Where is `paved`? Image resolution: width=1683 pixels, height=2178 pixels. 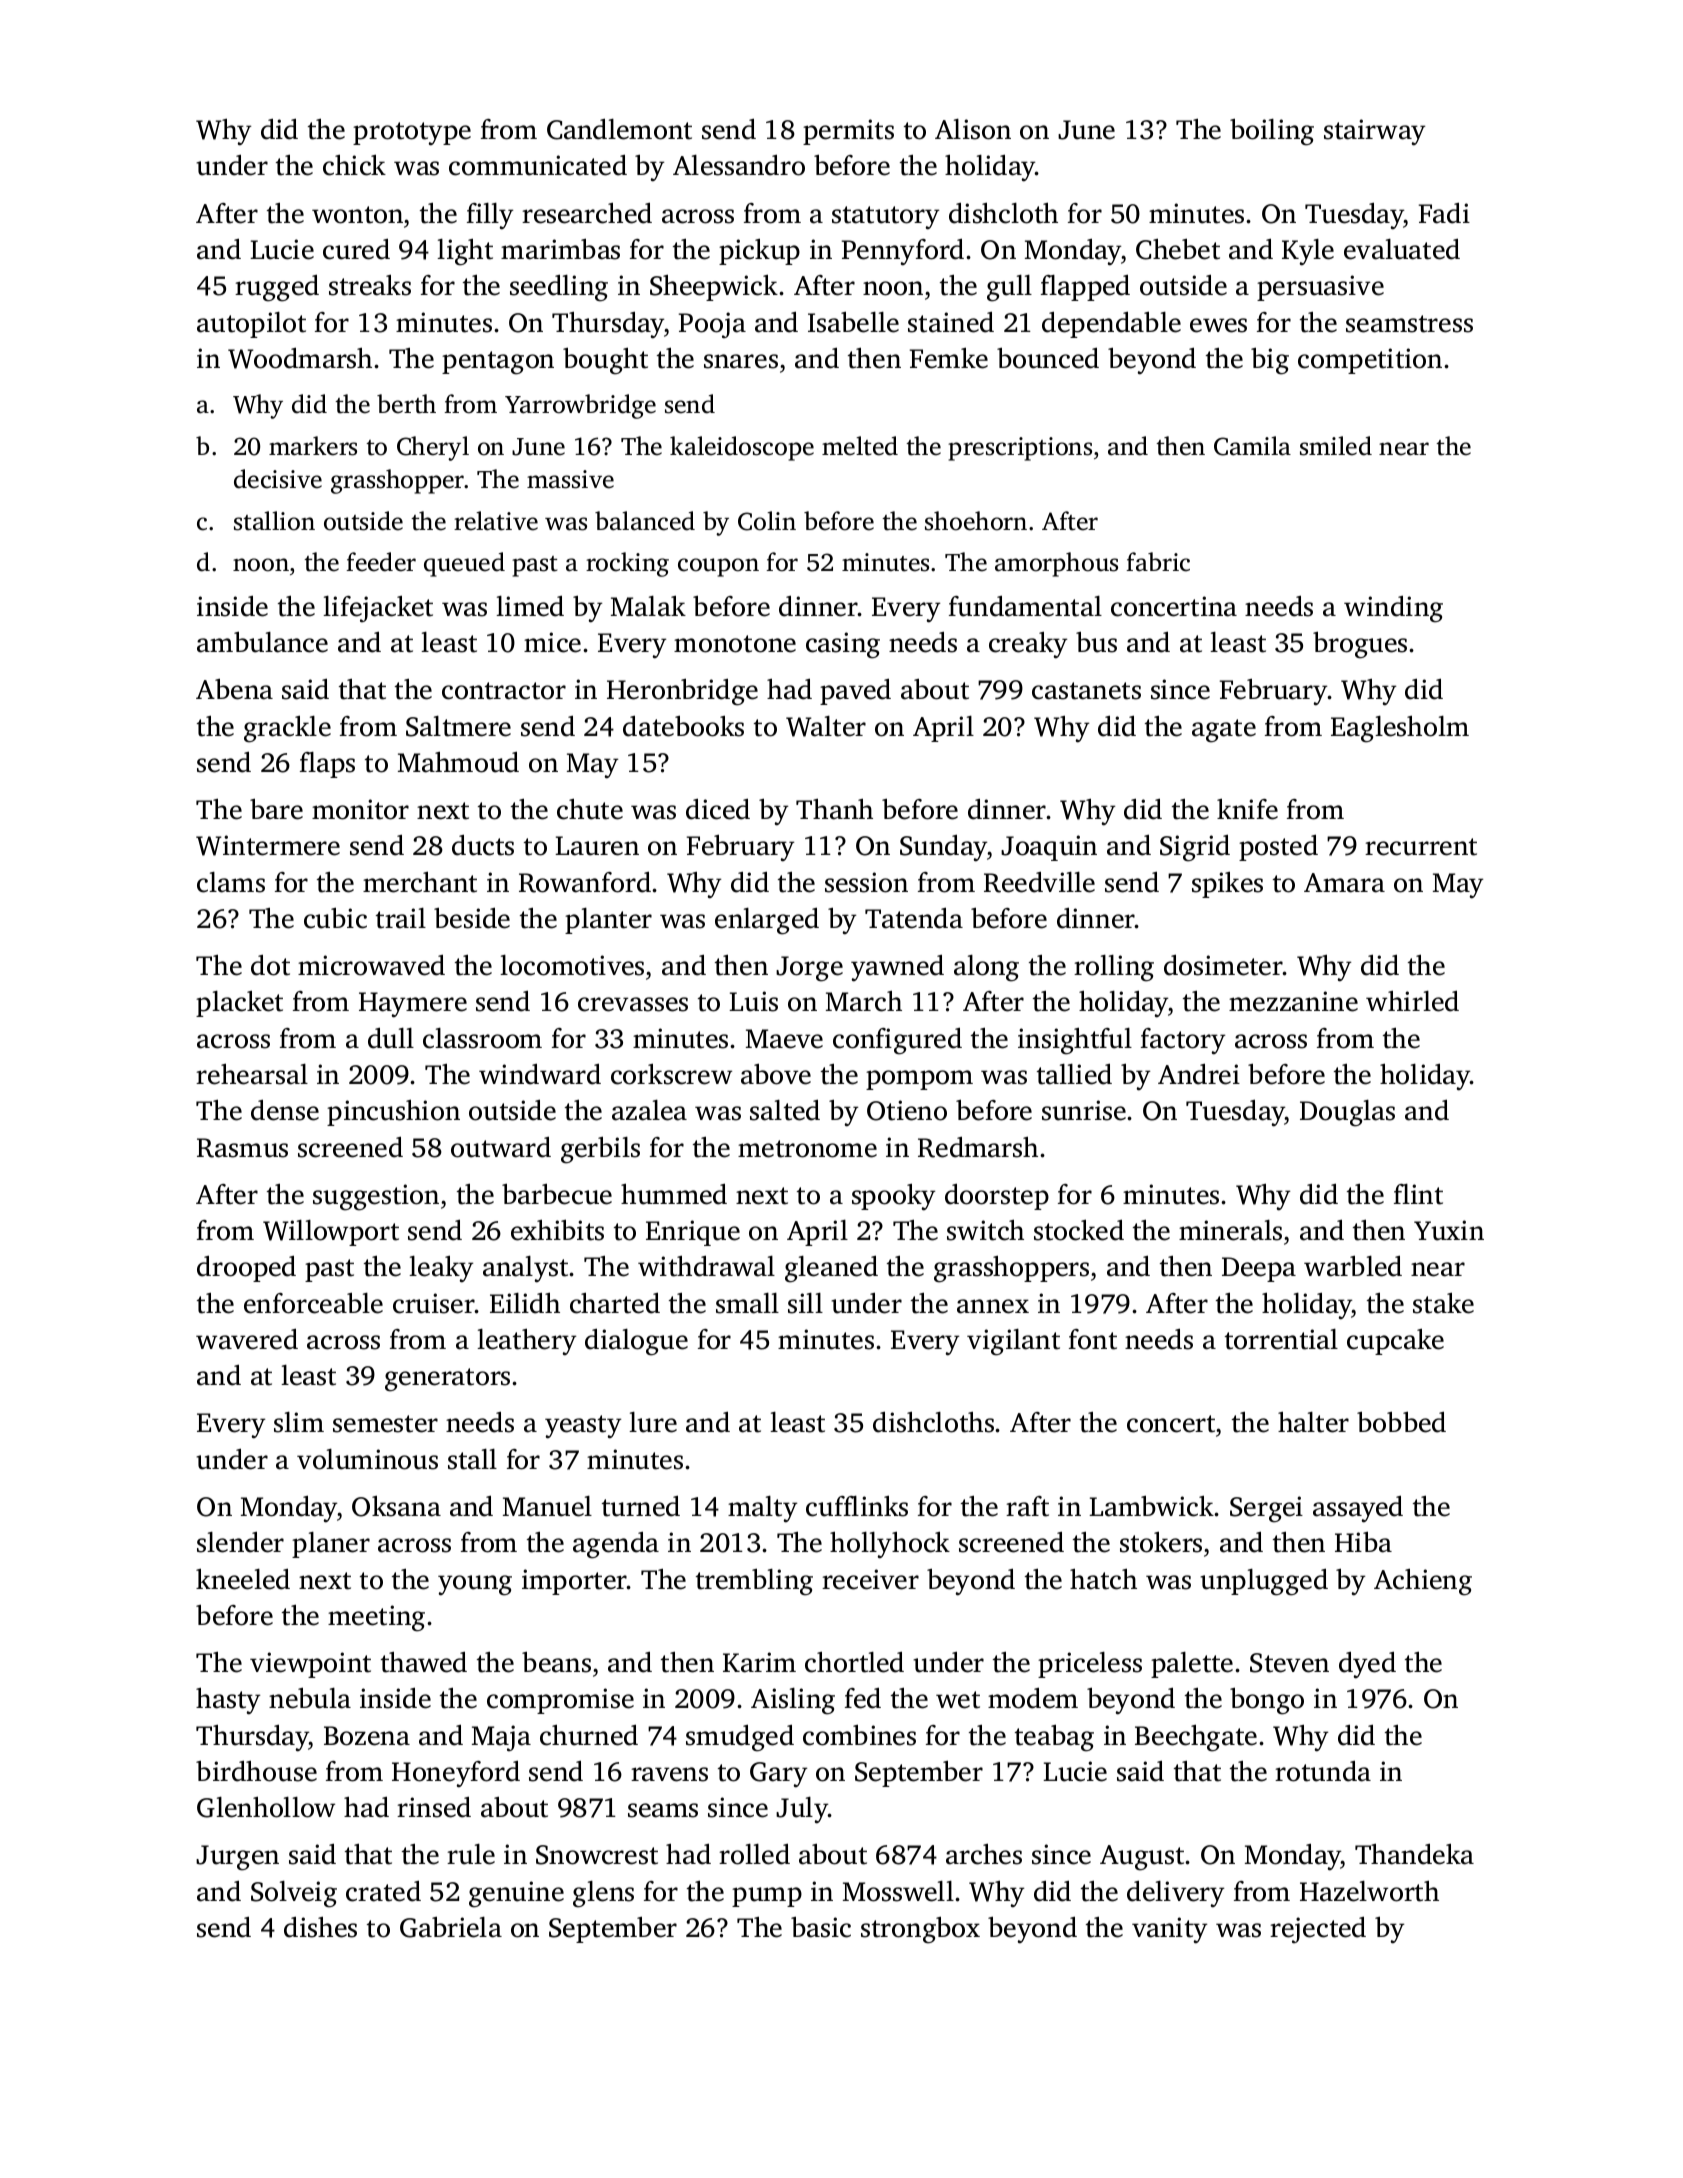 paved is located at coordinates (855, 691).
